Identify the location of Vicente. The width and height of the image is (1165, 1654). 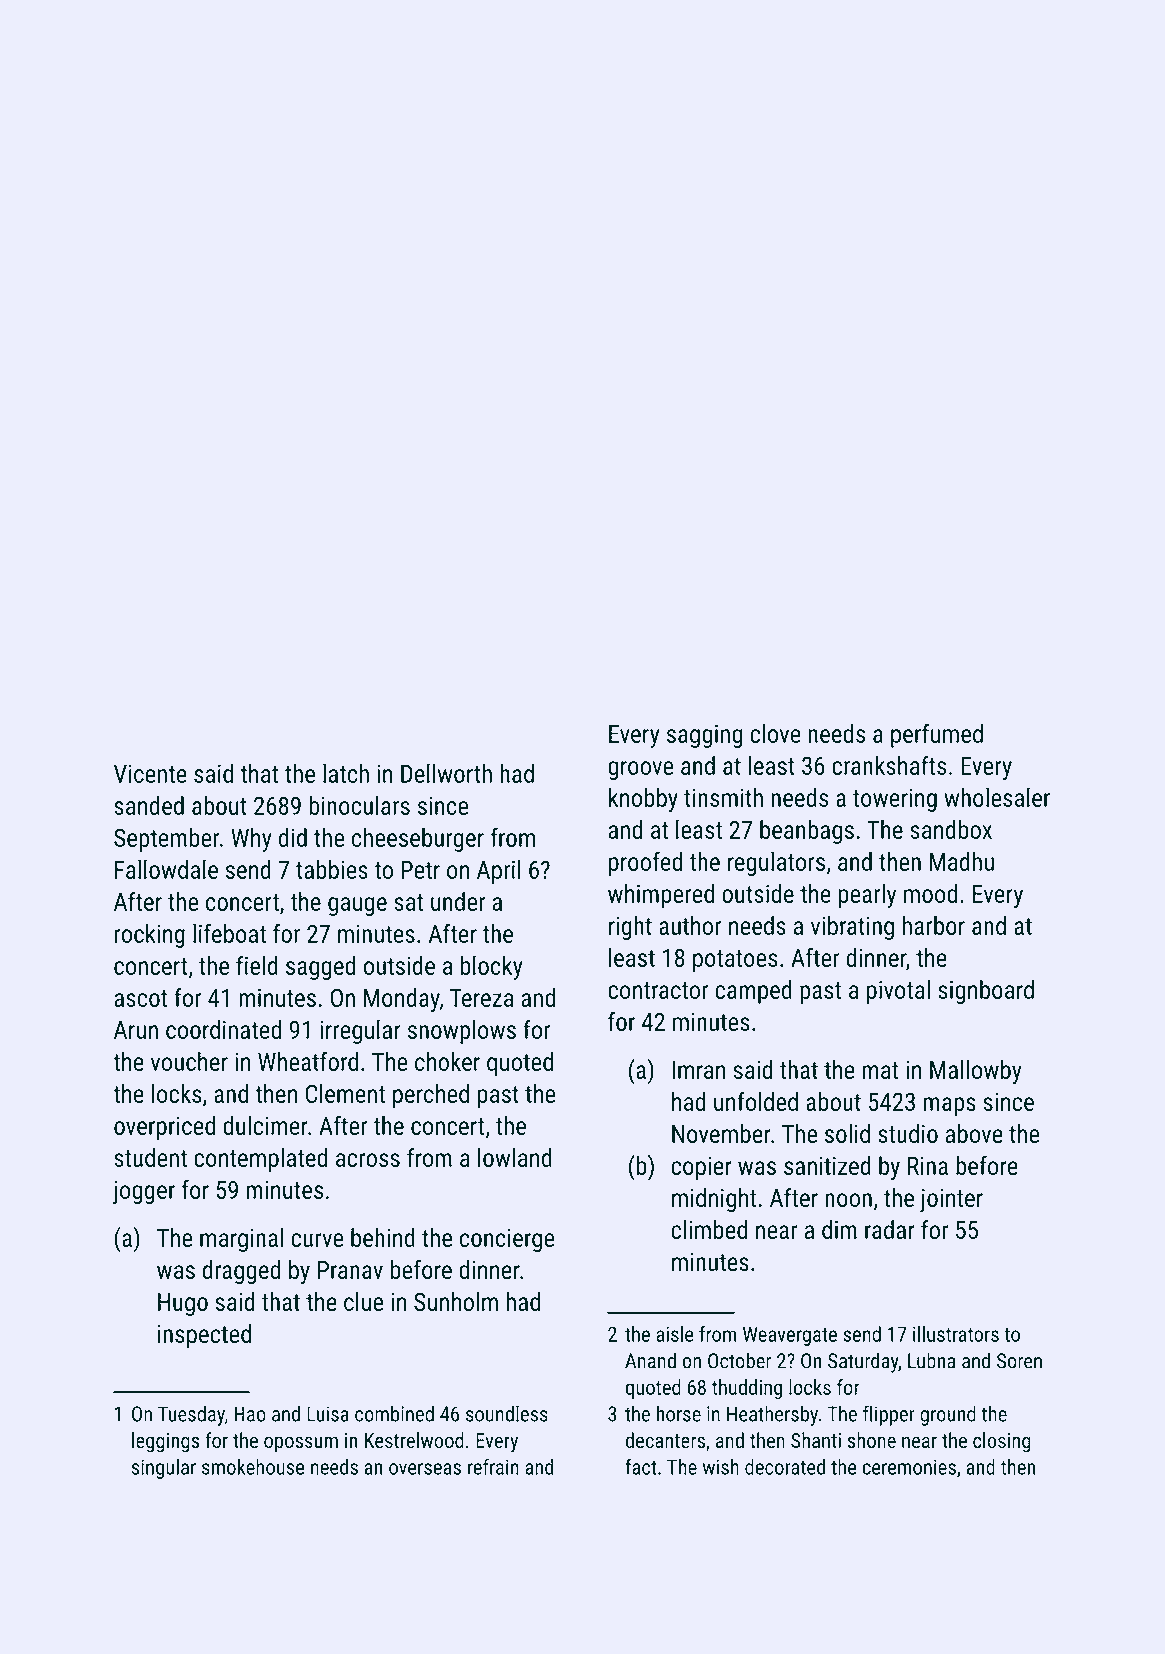
(150, 773).
